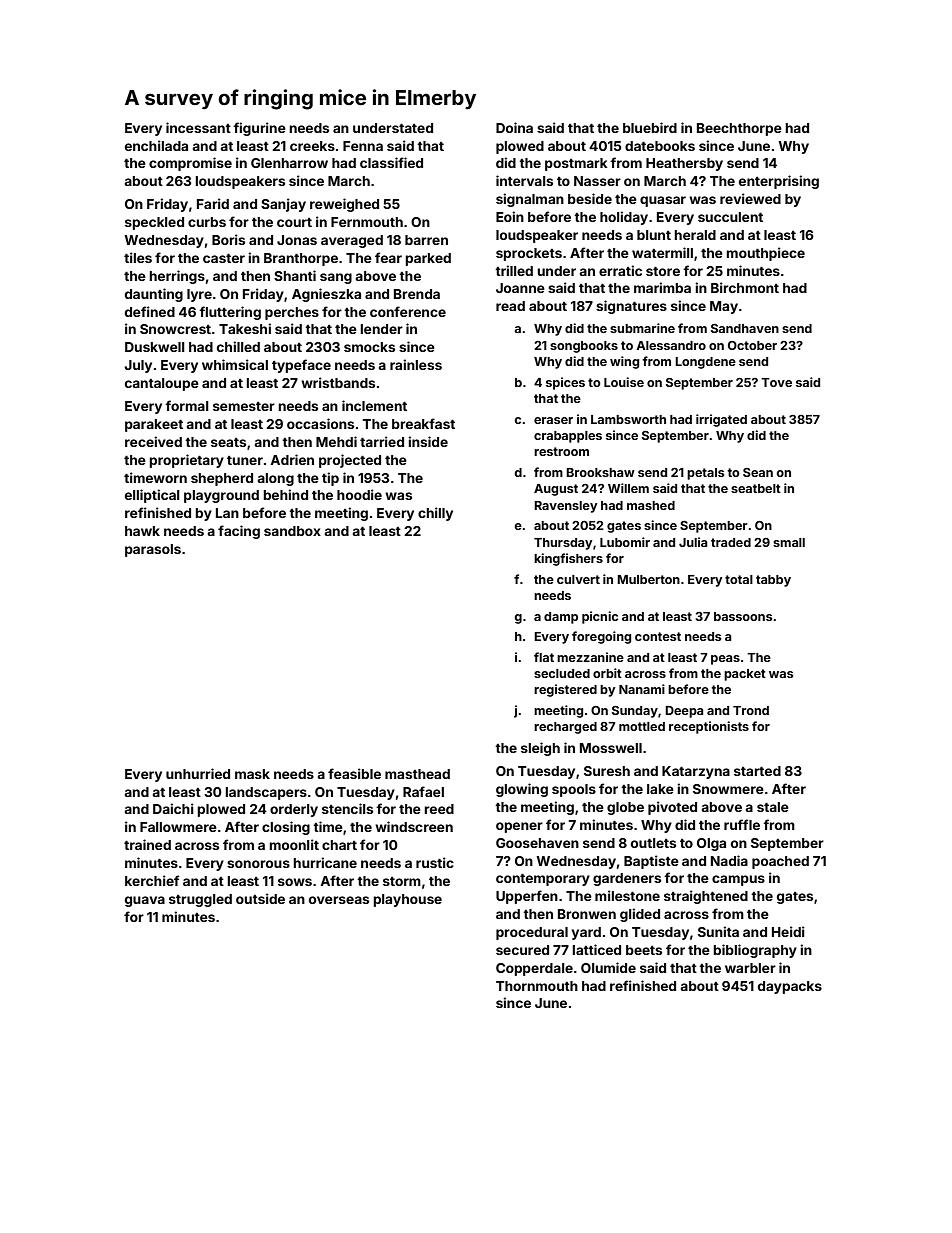 The height and width of the screenshot is (1233, 952). Describe the element at coordinates (154, 425) in the screenshot. I see `parakeet` at that location.
